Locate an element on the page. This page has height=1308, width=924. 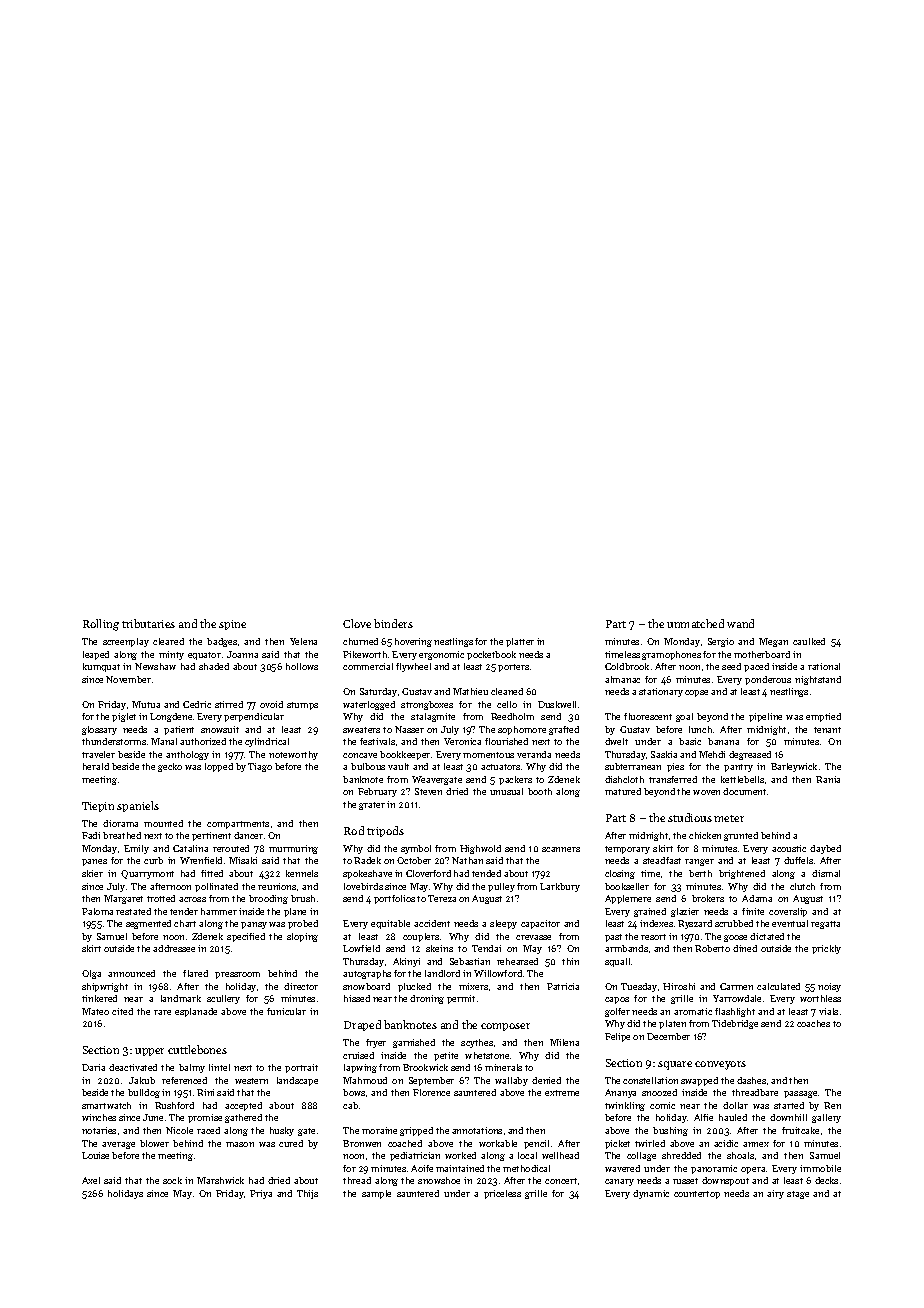
smartwatch is located at coordinates (106, 1105).
